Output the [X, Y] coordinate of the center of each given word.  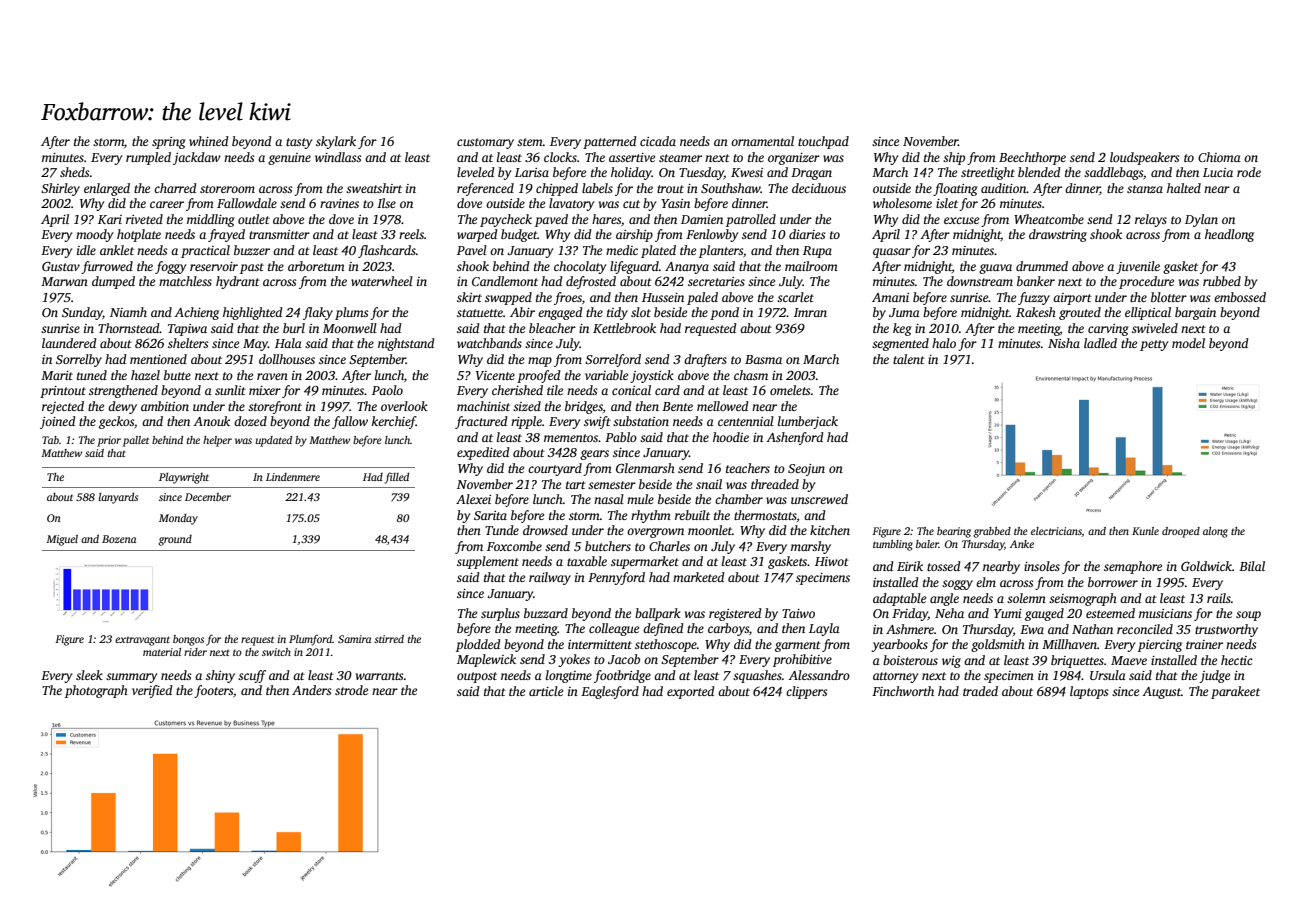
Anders [311, 690]
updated [274, 441]
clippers [806, 692]
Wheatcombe [1049, 219]
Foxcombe [514, 546]
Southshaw [731, 188]
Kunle [1145, 531]
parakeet [1235, 692]
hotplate [139, 235]
